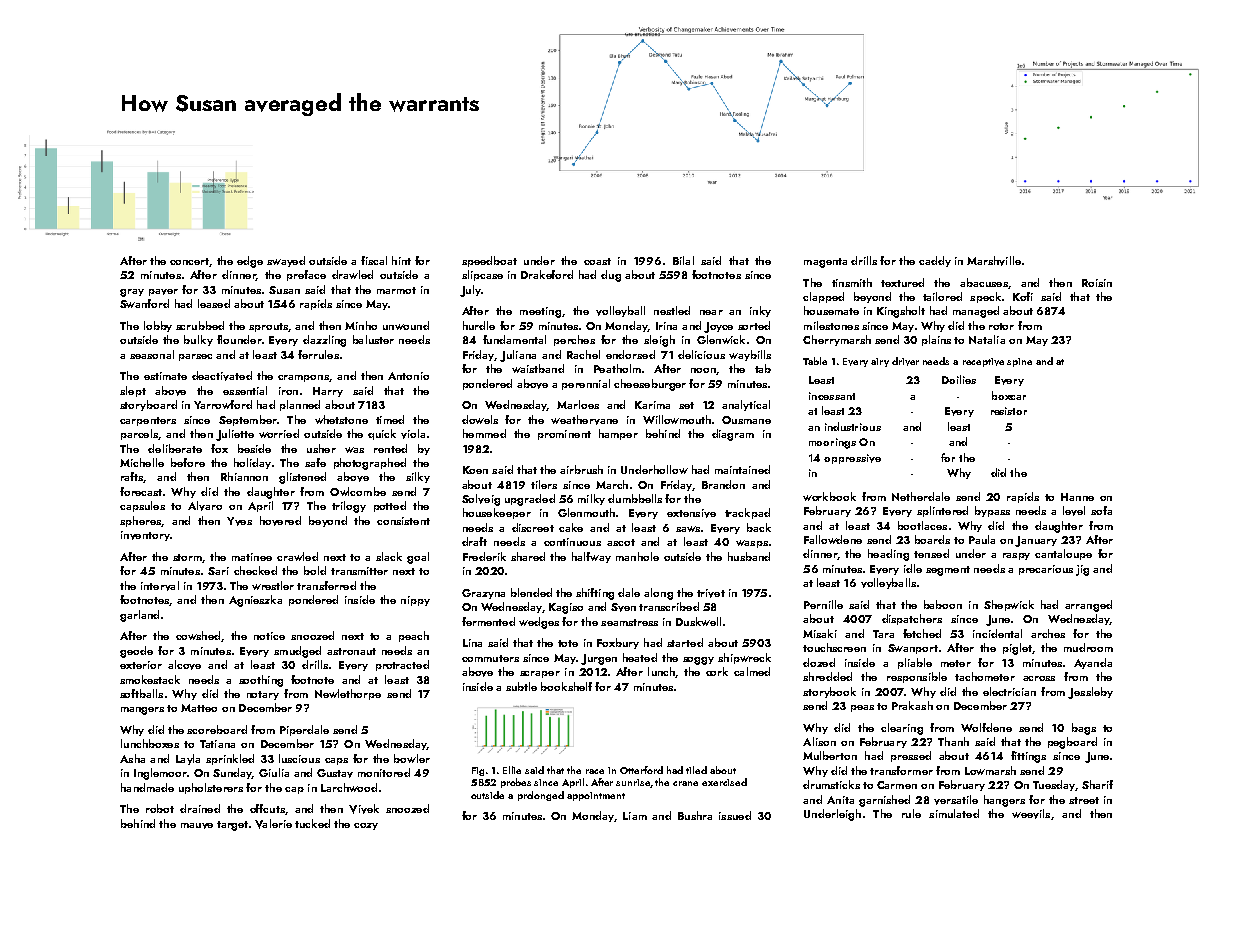  Describe the element at coordinates (744, 658) in the image. I see `shipwreck` at that location.
